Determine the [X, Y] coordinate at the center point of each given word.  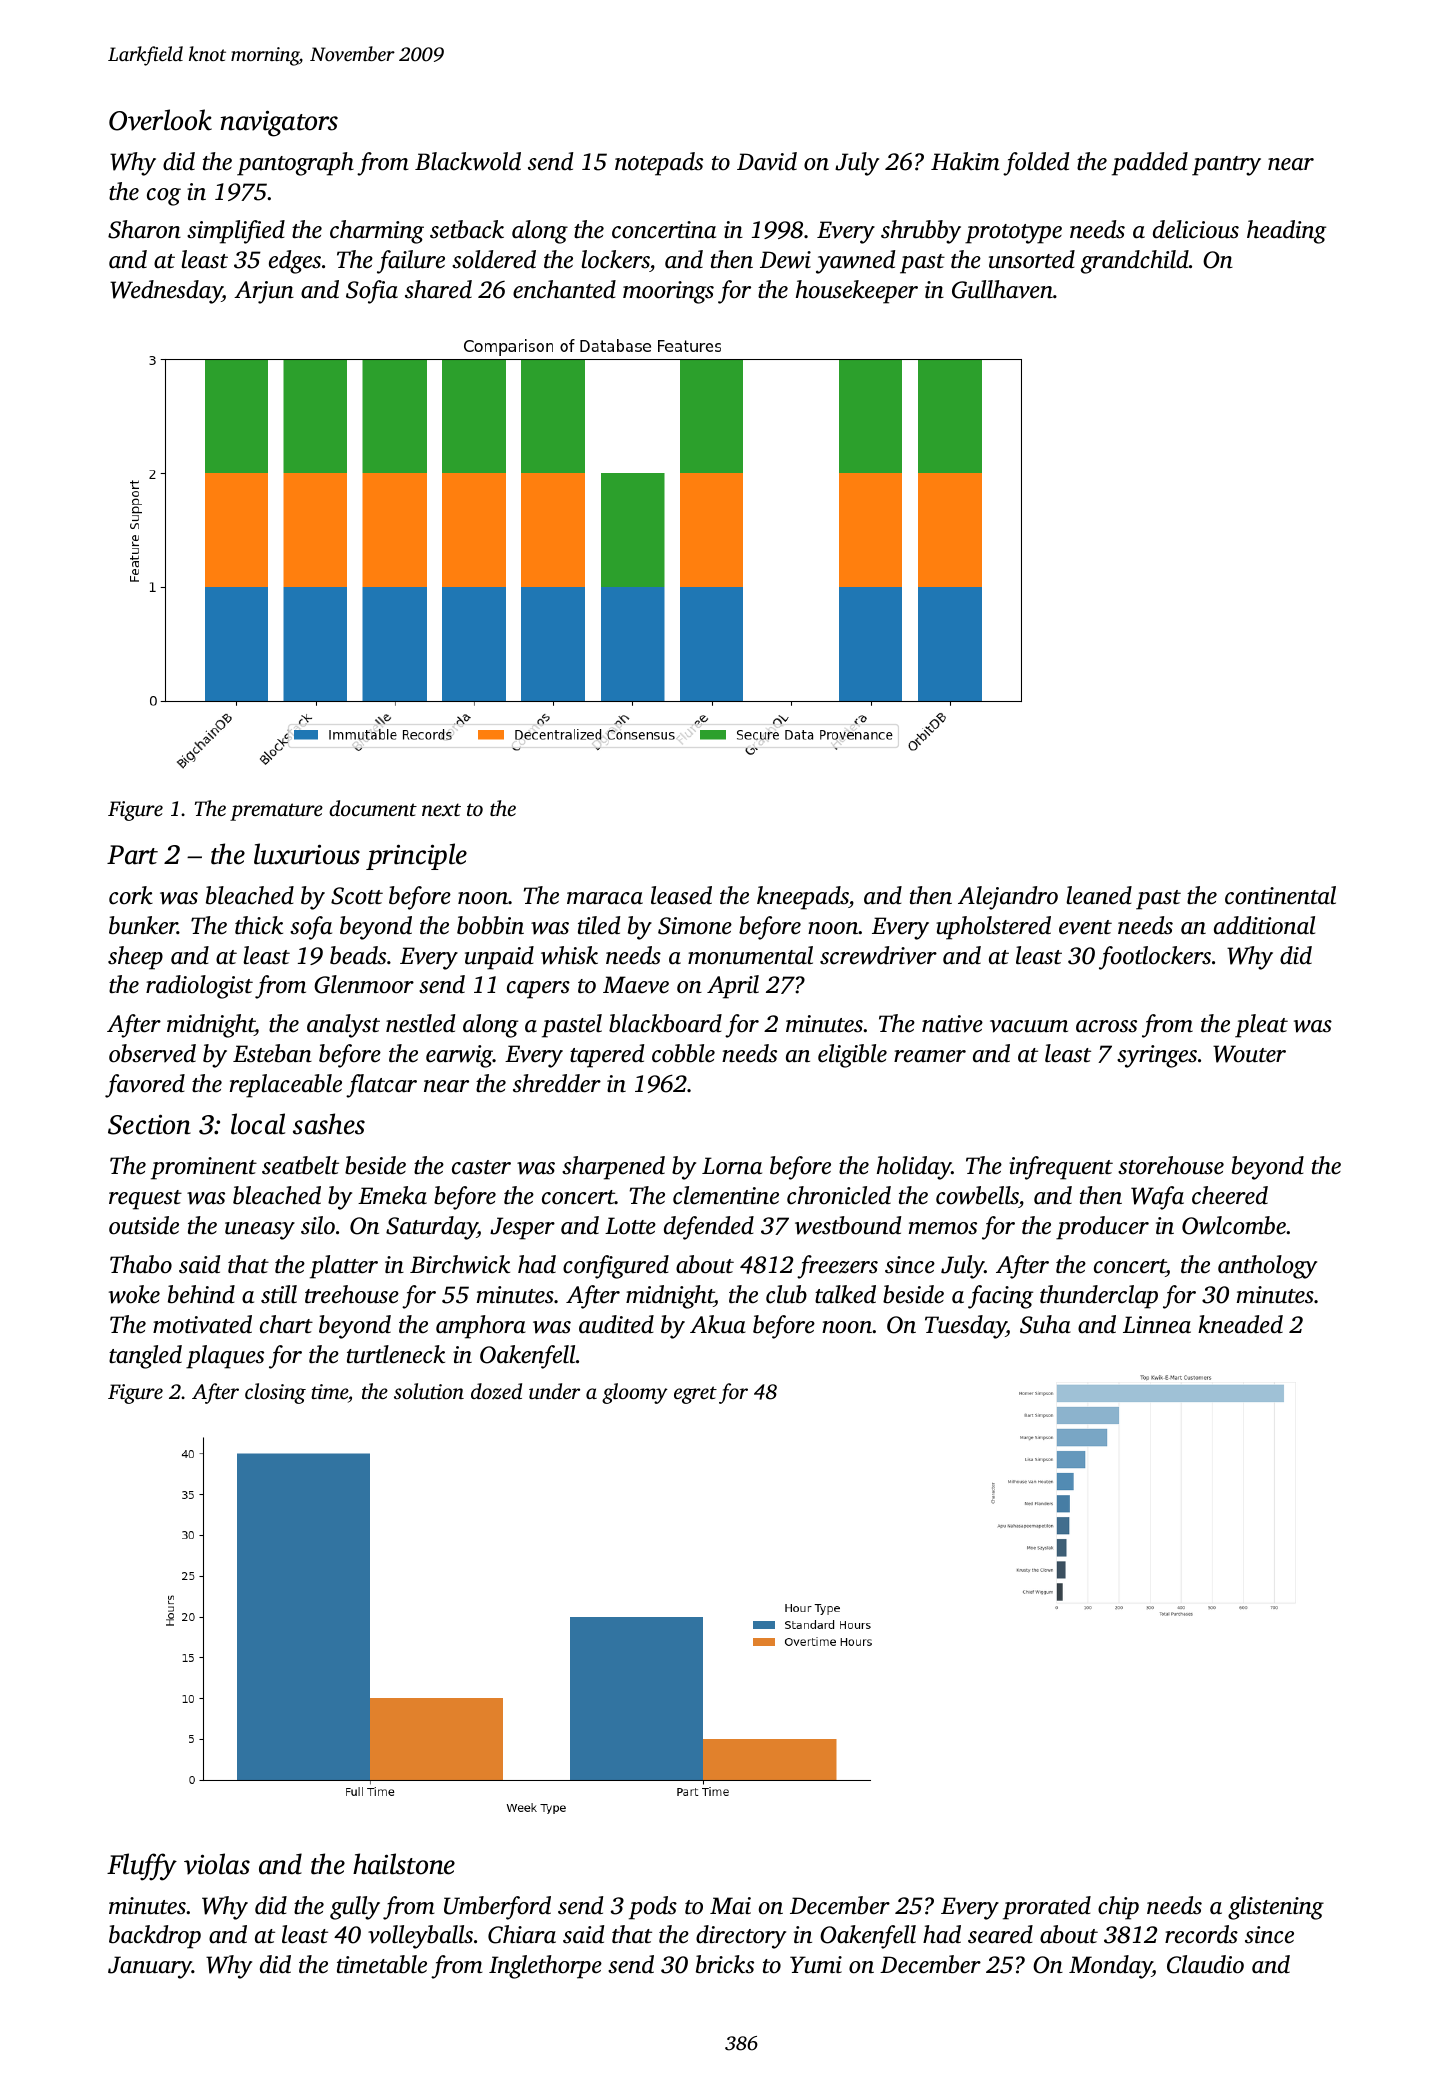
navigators [279, 123]
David [767, 161]
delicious [1196, 229]
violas [217, 1864]
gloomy [635, 1393]
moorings [668, 292]
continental [1280, 895]
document [373, 808]
